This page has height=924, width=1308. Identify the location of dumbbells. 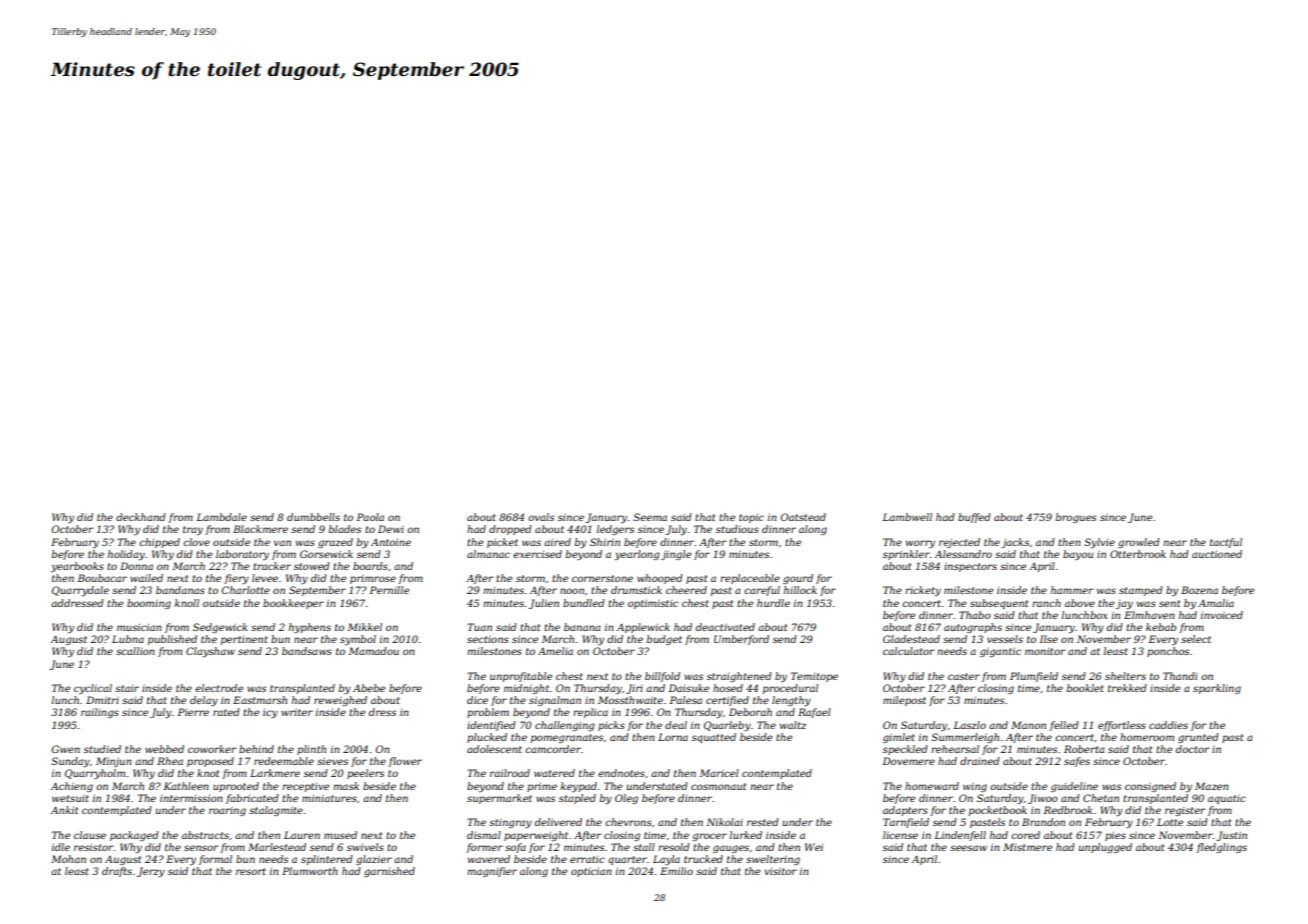
(313, 517).
